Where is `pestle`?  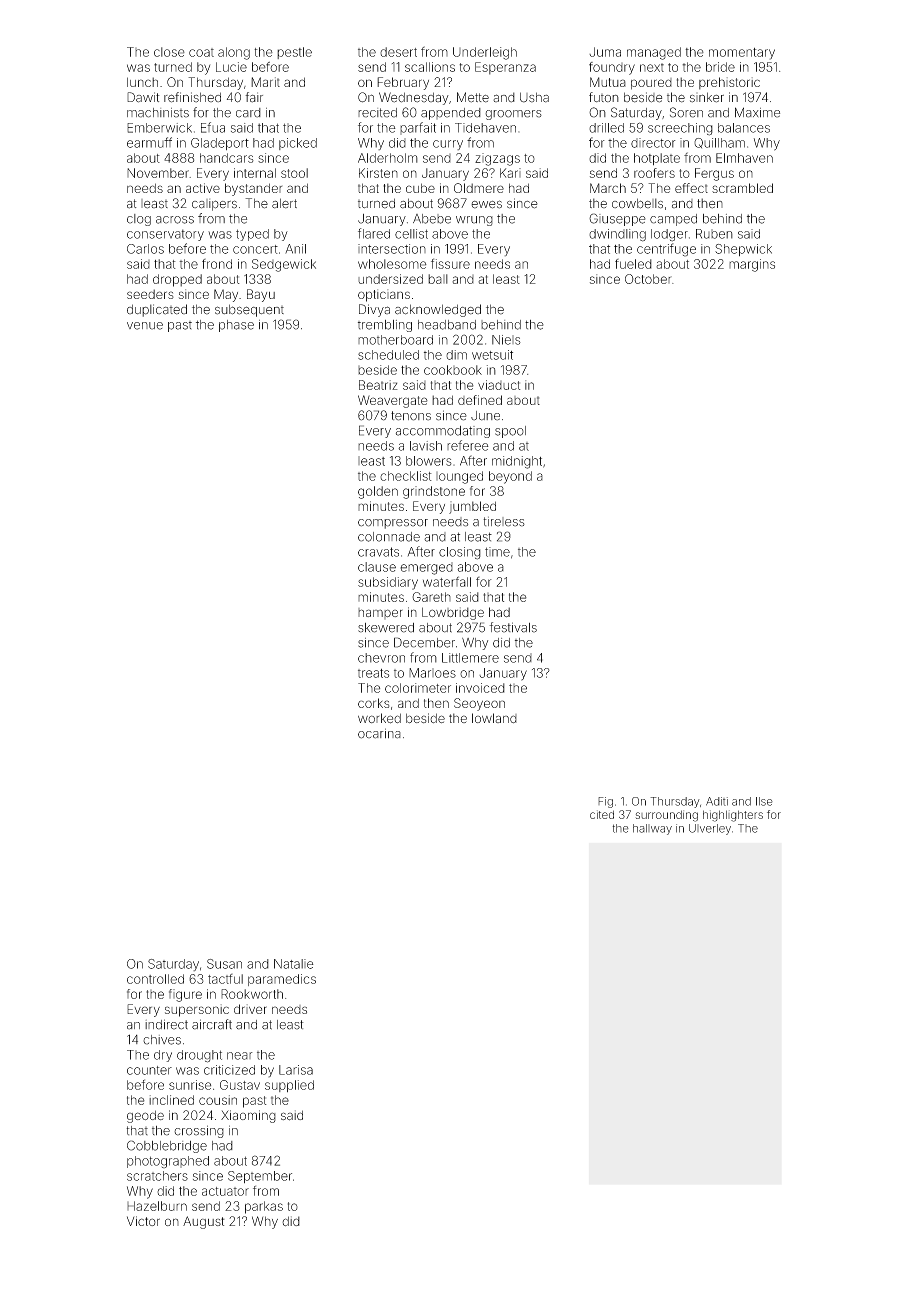 pestle is located at coordinates (294, 53).
